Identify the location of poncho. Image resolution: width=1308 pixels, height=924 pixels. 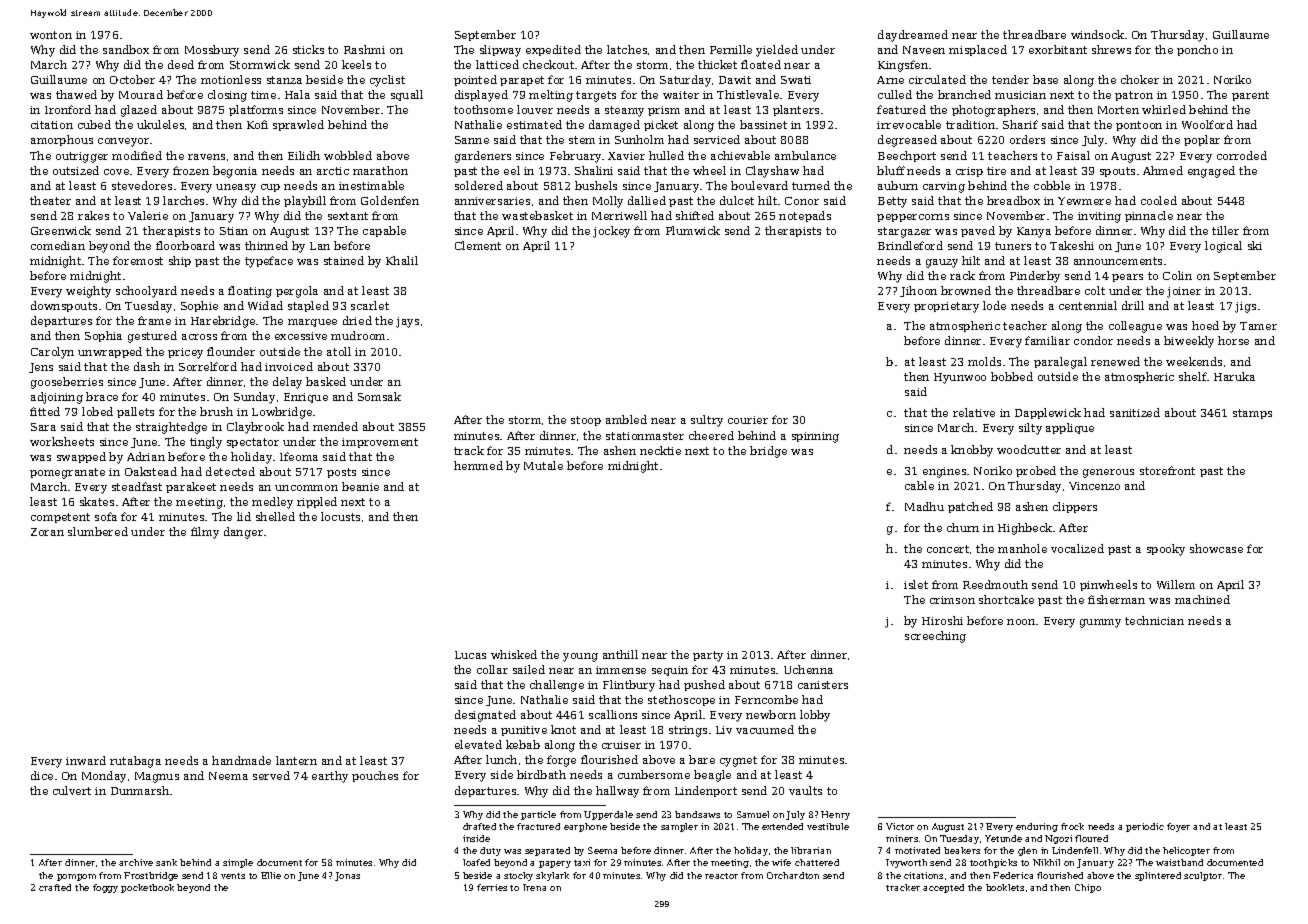
(1197, 50).
